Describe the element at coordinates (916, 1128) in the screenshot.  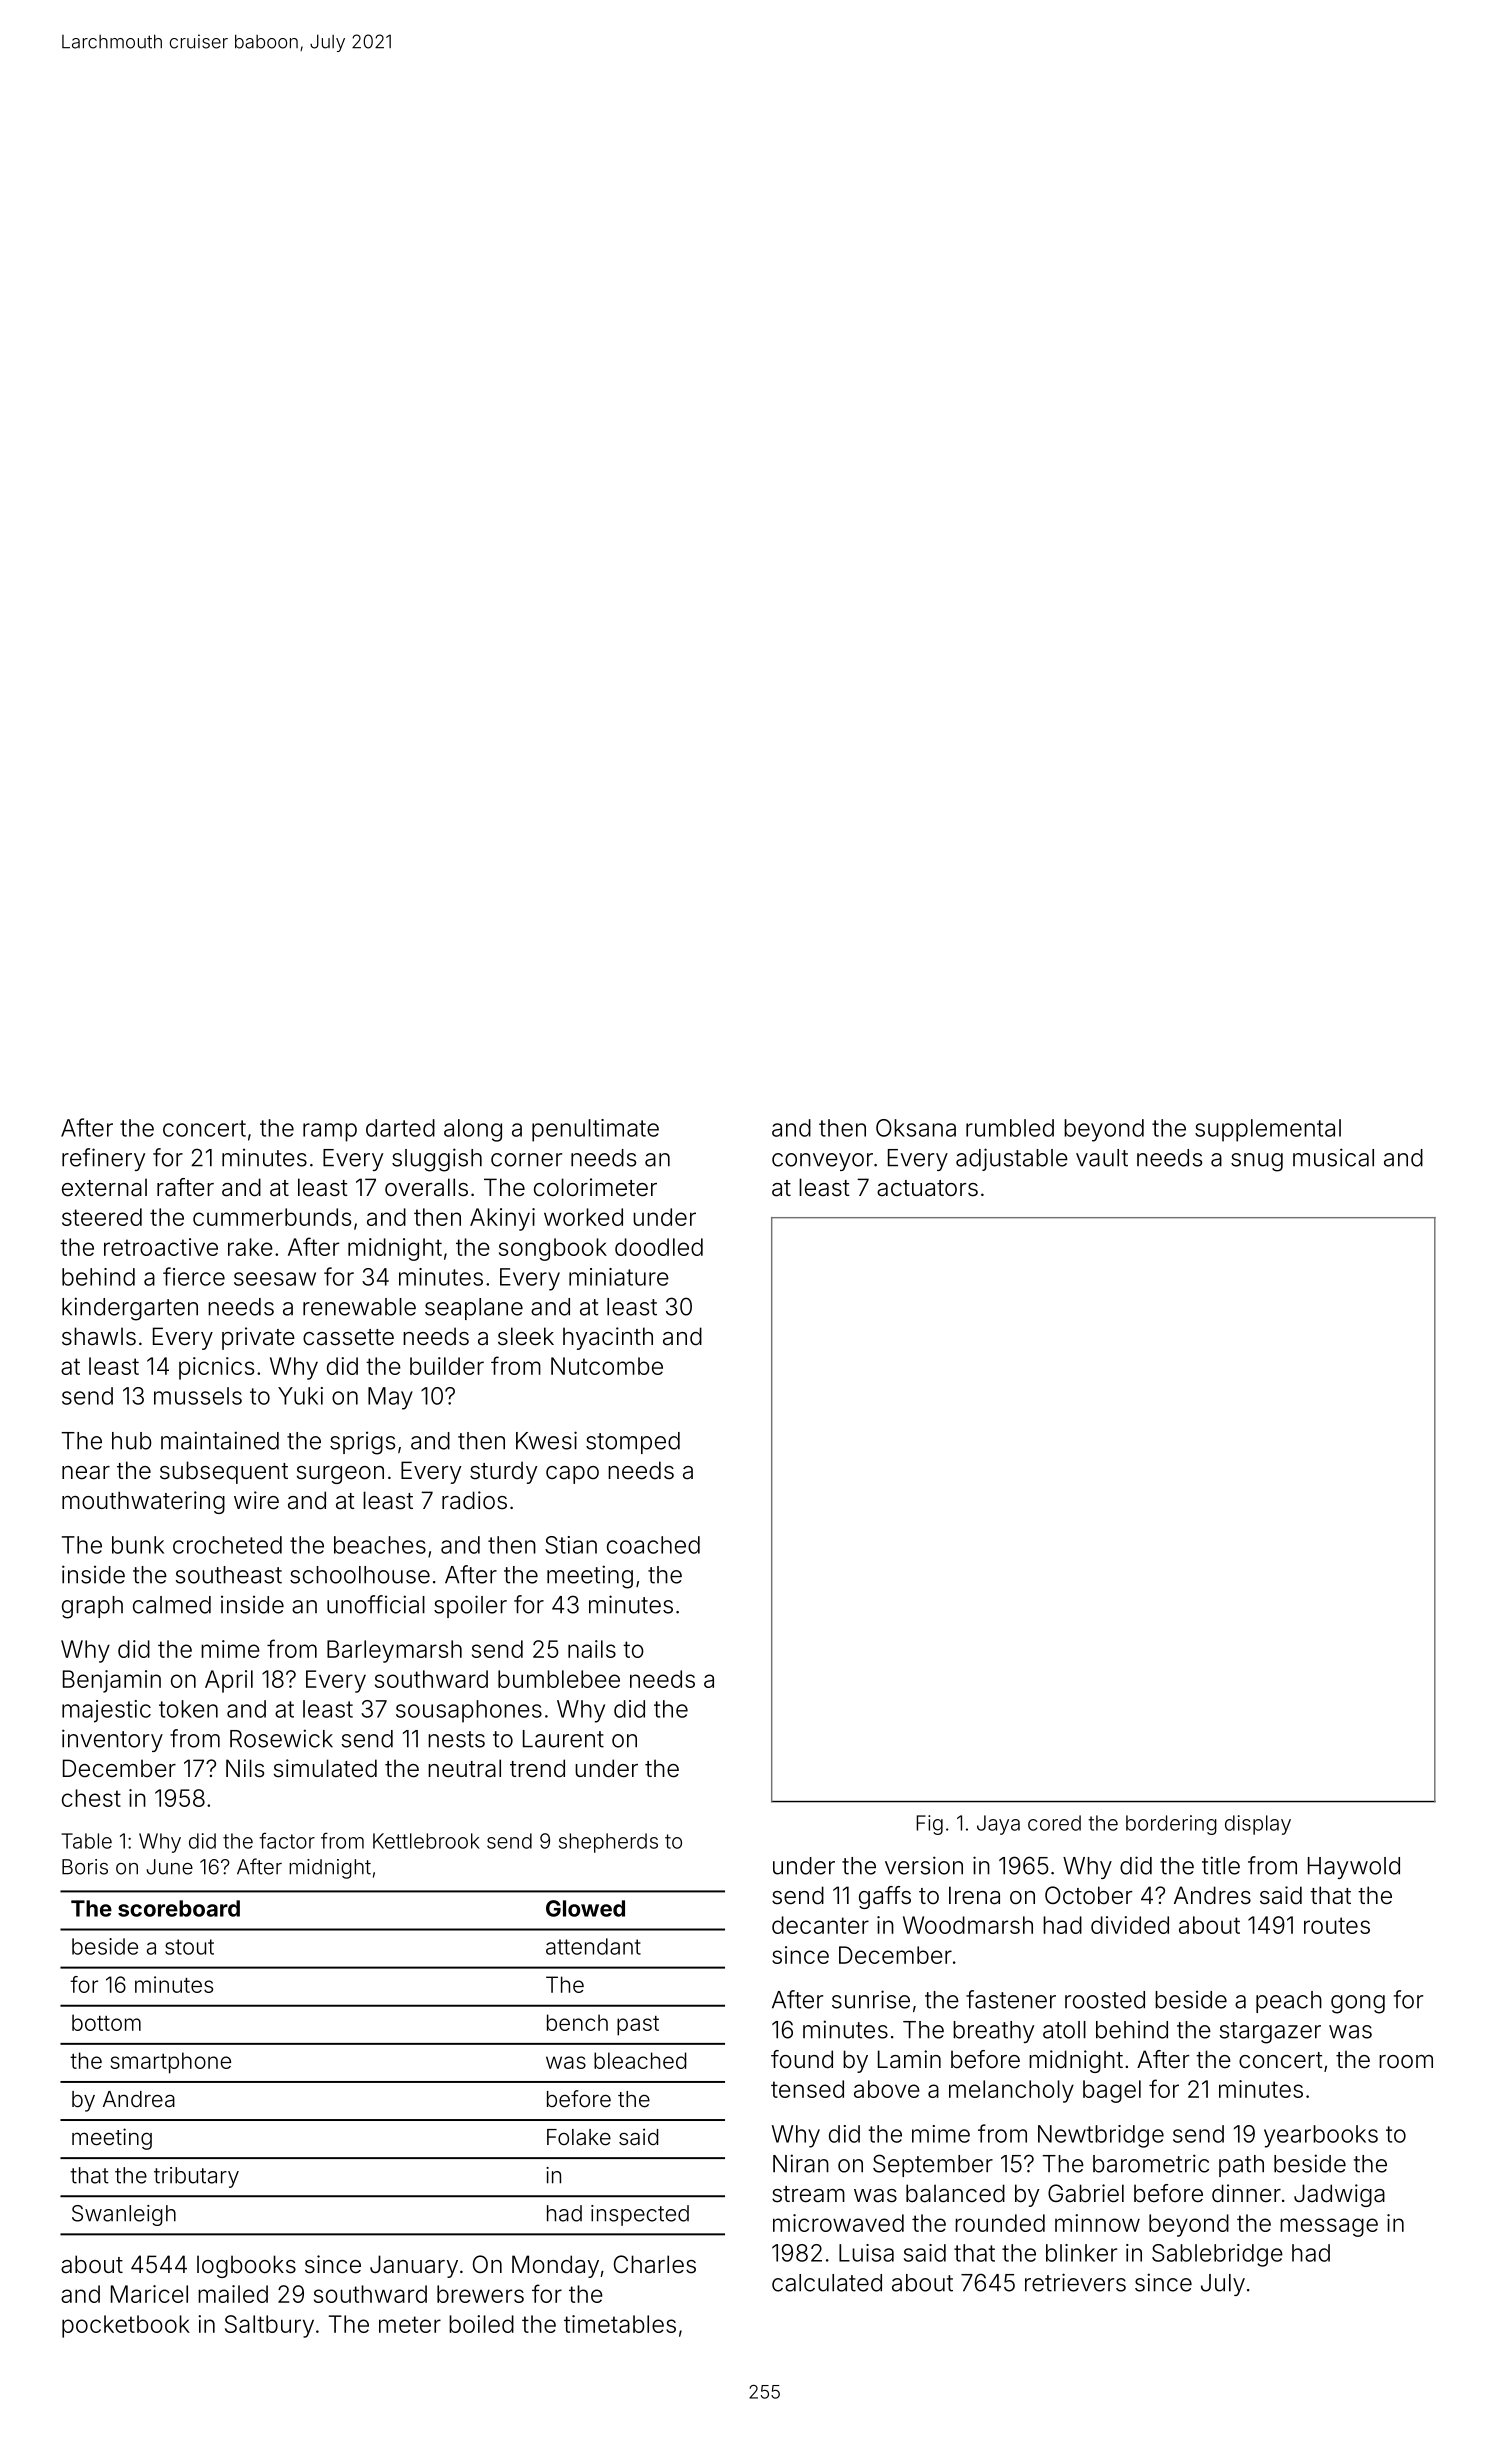
I see `Oksana` at that location.
